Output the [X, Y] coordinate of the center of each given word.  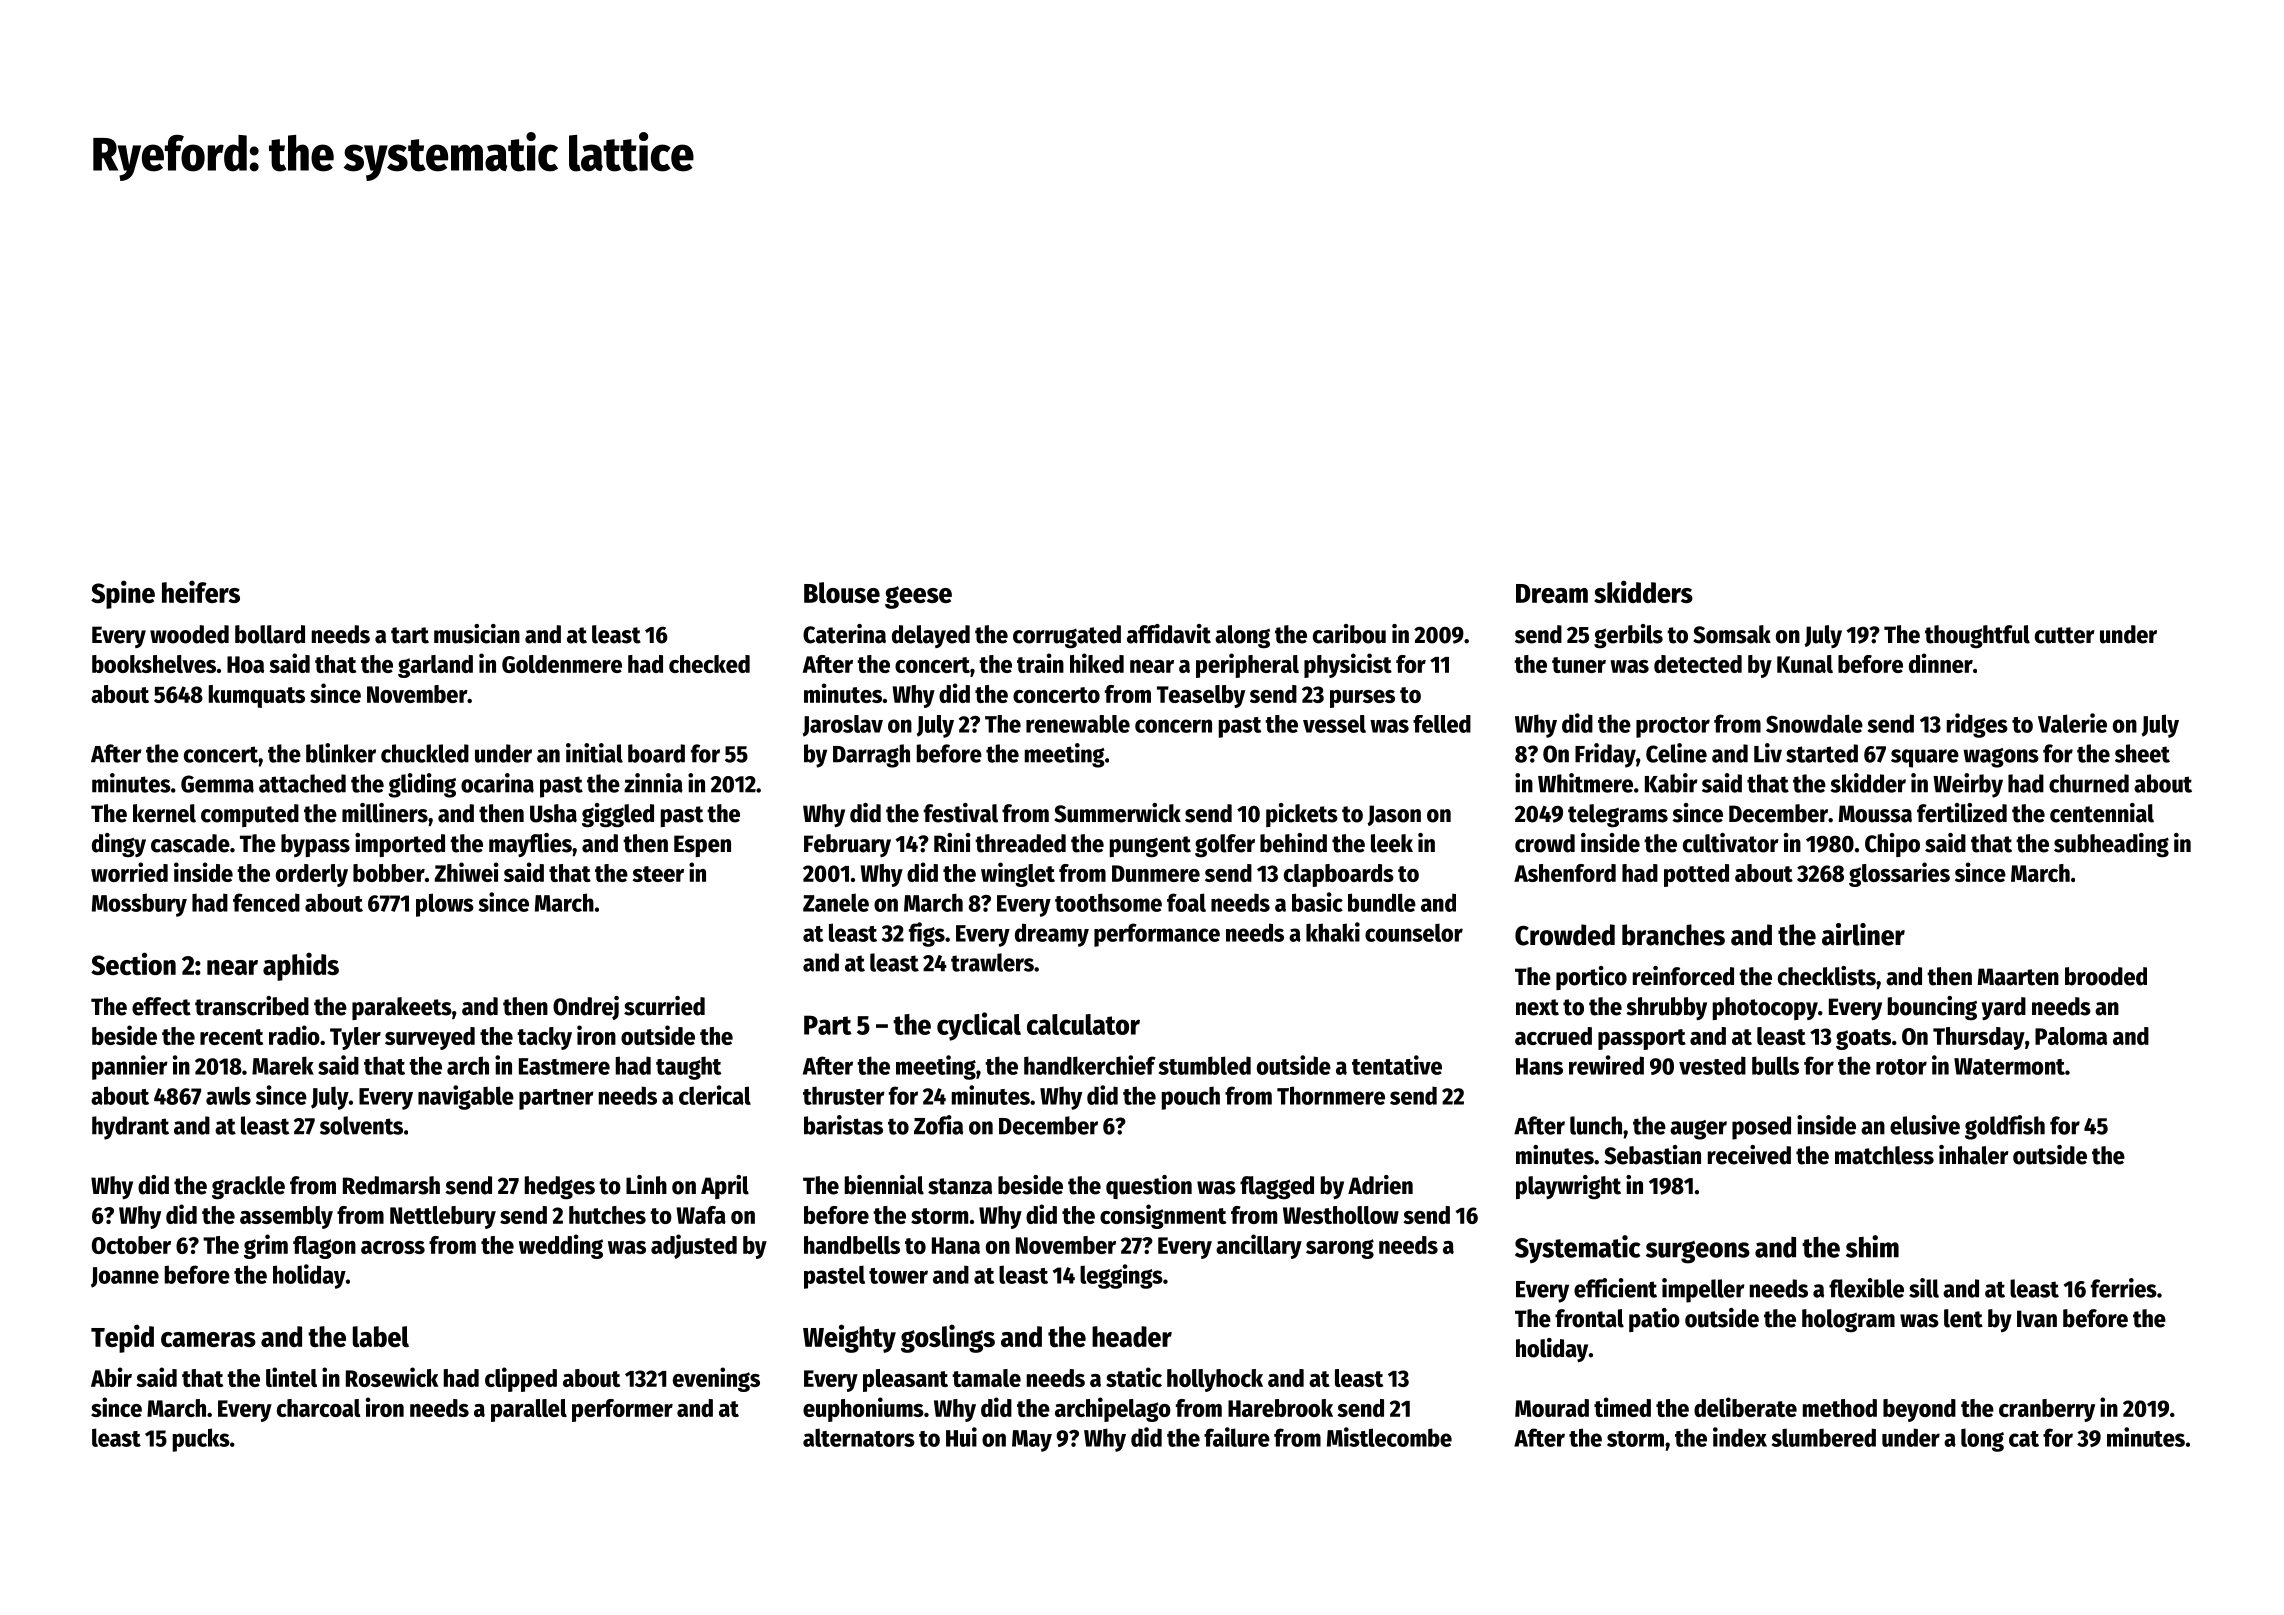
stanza [960, 1186]
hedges [560, 1188]
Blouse [842, 592]
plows [445, 905]
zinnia [653, 783]
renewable [1078, 724]
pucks [201, 1440]
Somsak [1732, 634]
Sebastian [1652, 1155]
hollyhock [1215, 1380]
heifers [201, 591]
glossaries [1899, 874]
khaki [1333, 932]
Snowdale [1814, 723]
